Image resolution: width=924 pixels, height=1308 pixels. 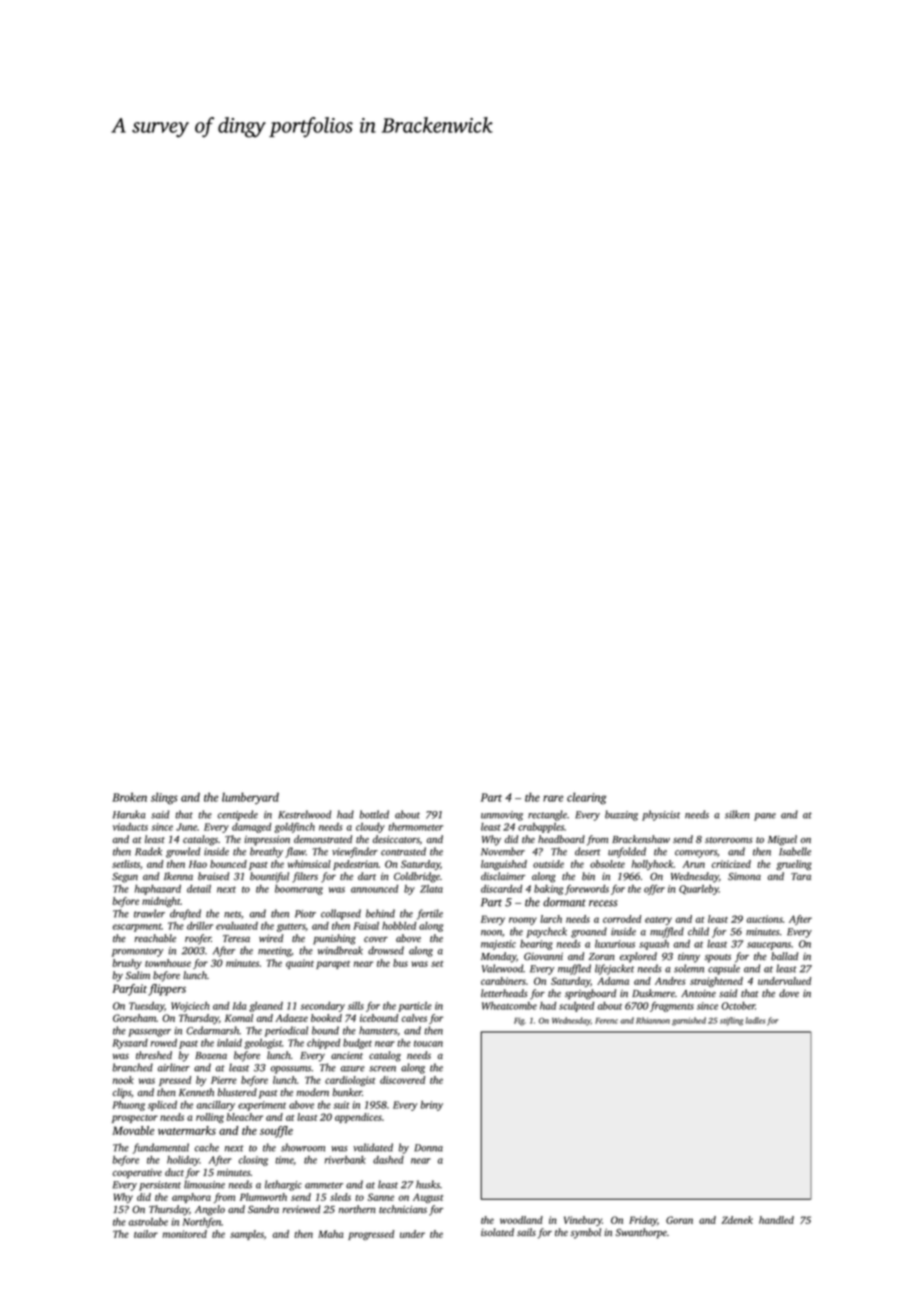 I want to click on Goran, so click(x=679, y=1220).
